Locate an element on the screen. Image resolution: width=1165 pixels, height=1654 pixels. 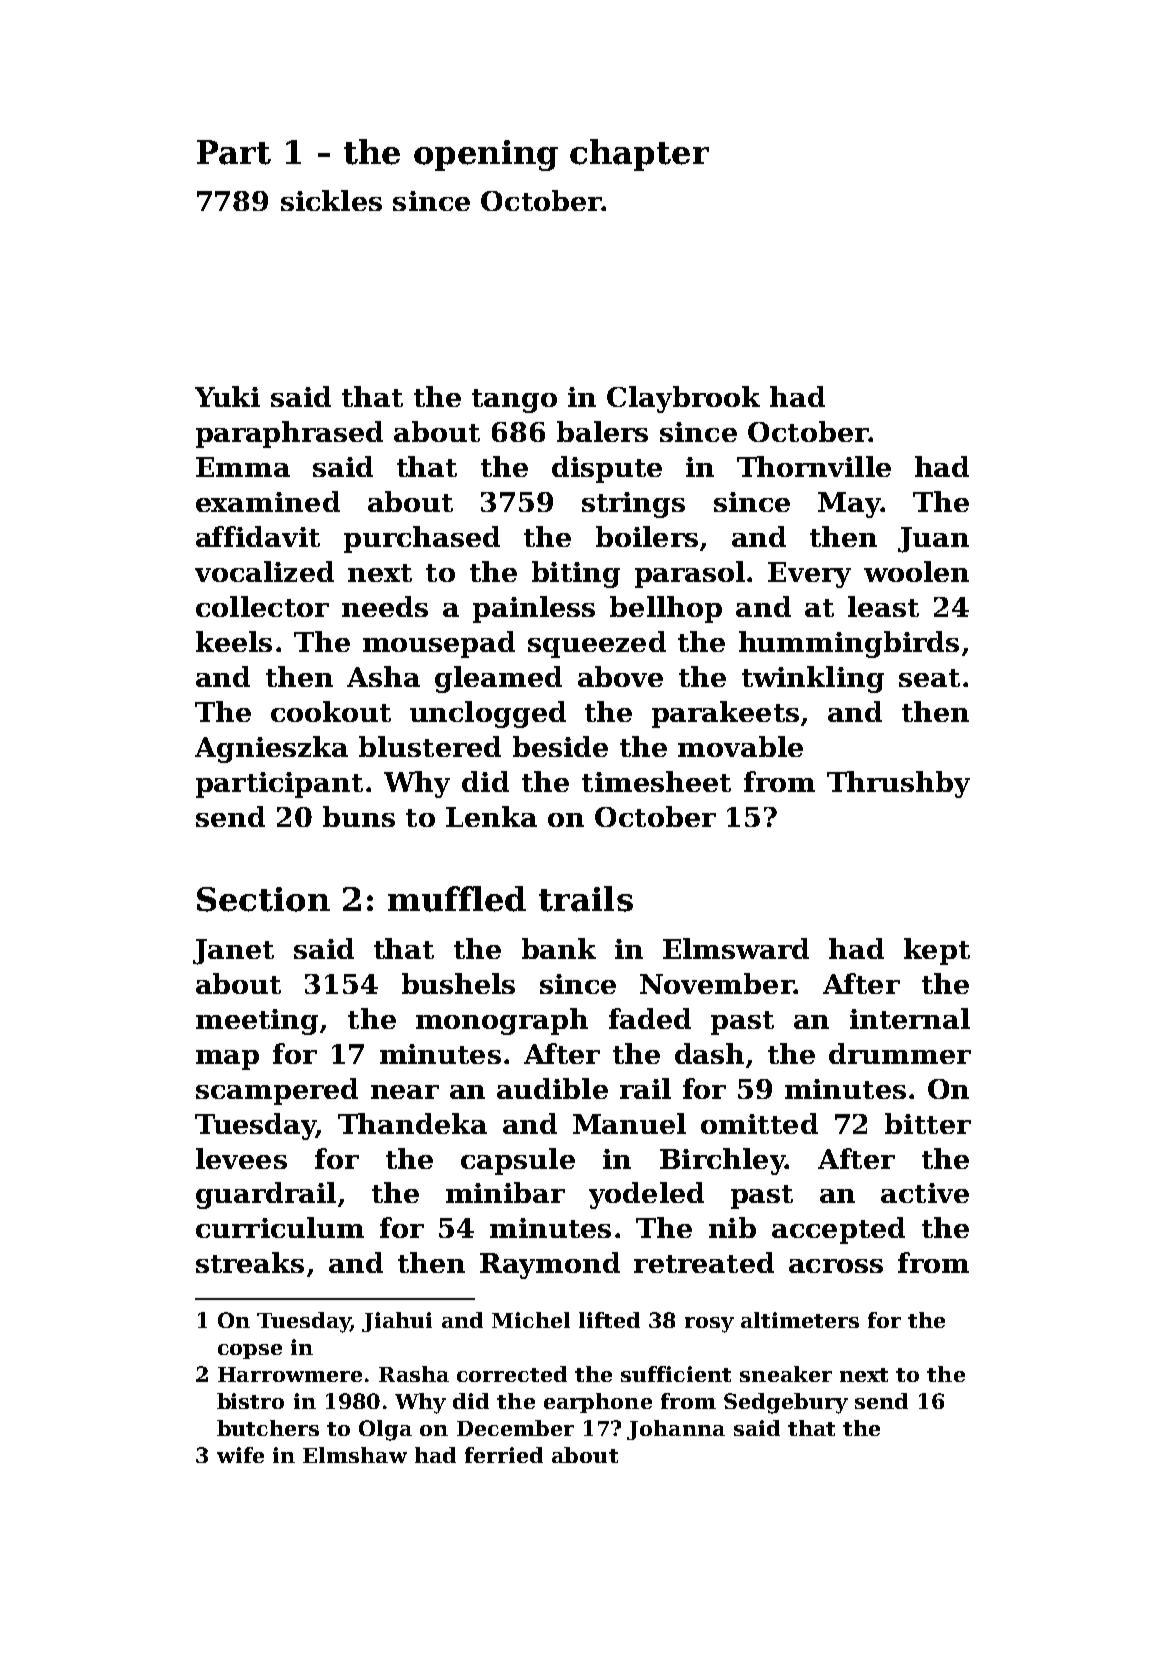
ferried is located at coordinates (504, 1455).
